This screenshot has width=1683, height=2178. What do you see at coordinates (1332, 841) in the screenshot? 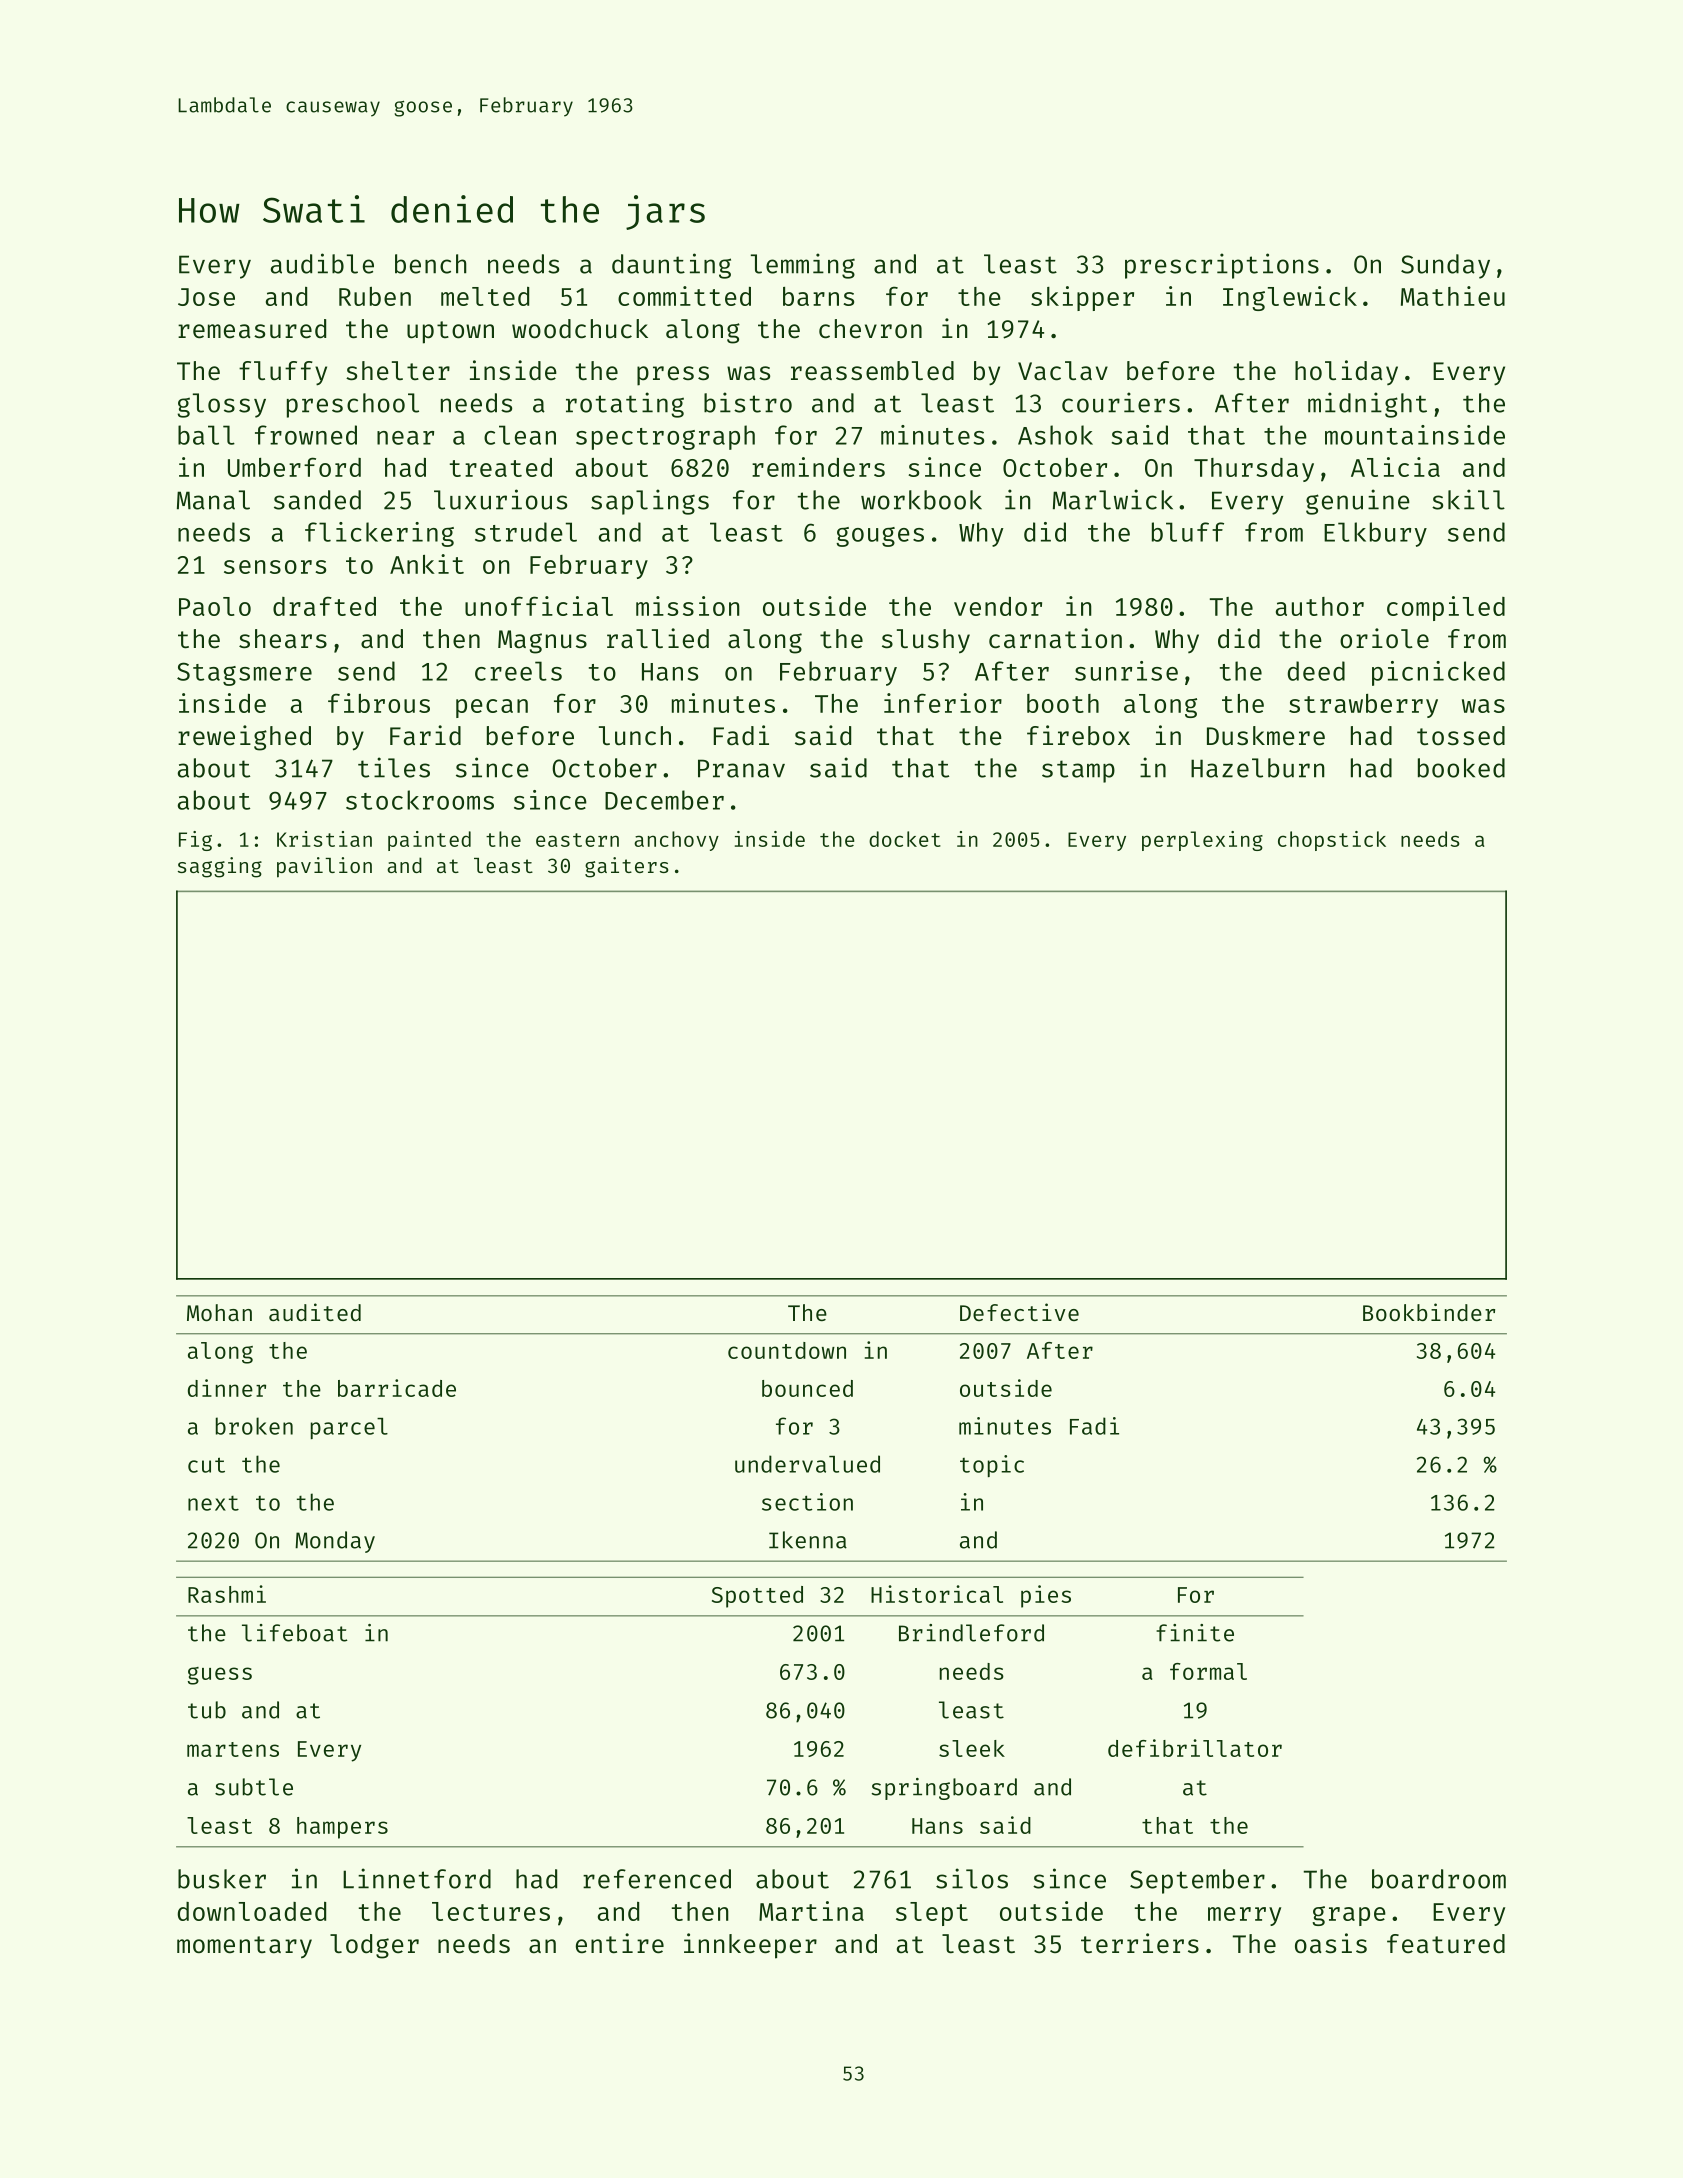
I see `chopstick` at bounding box center [1332, 841].
